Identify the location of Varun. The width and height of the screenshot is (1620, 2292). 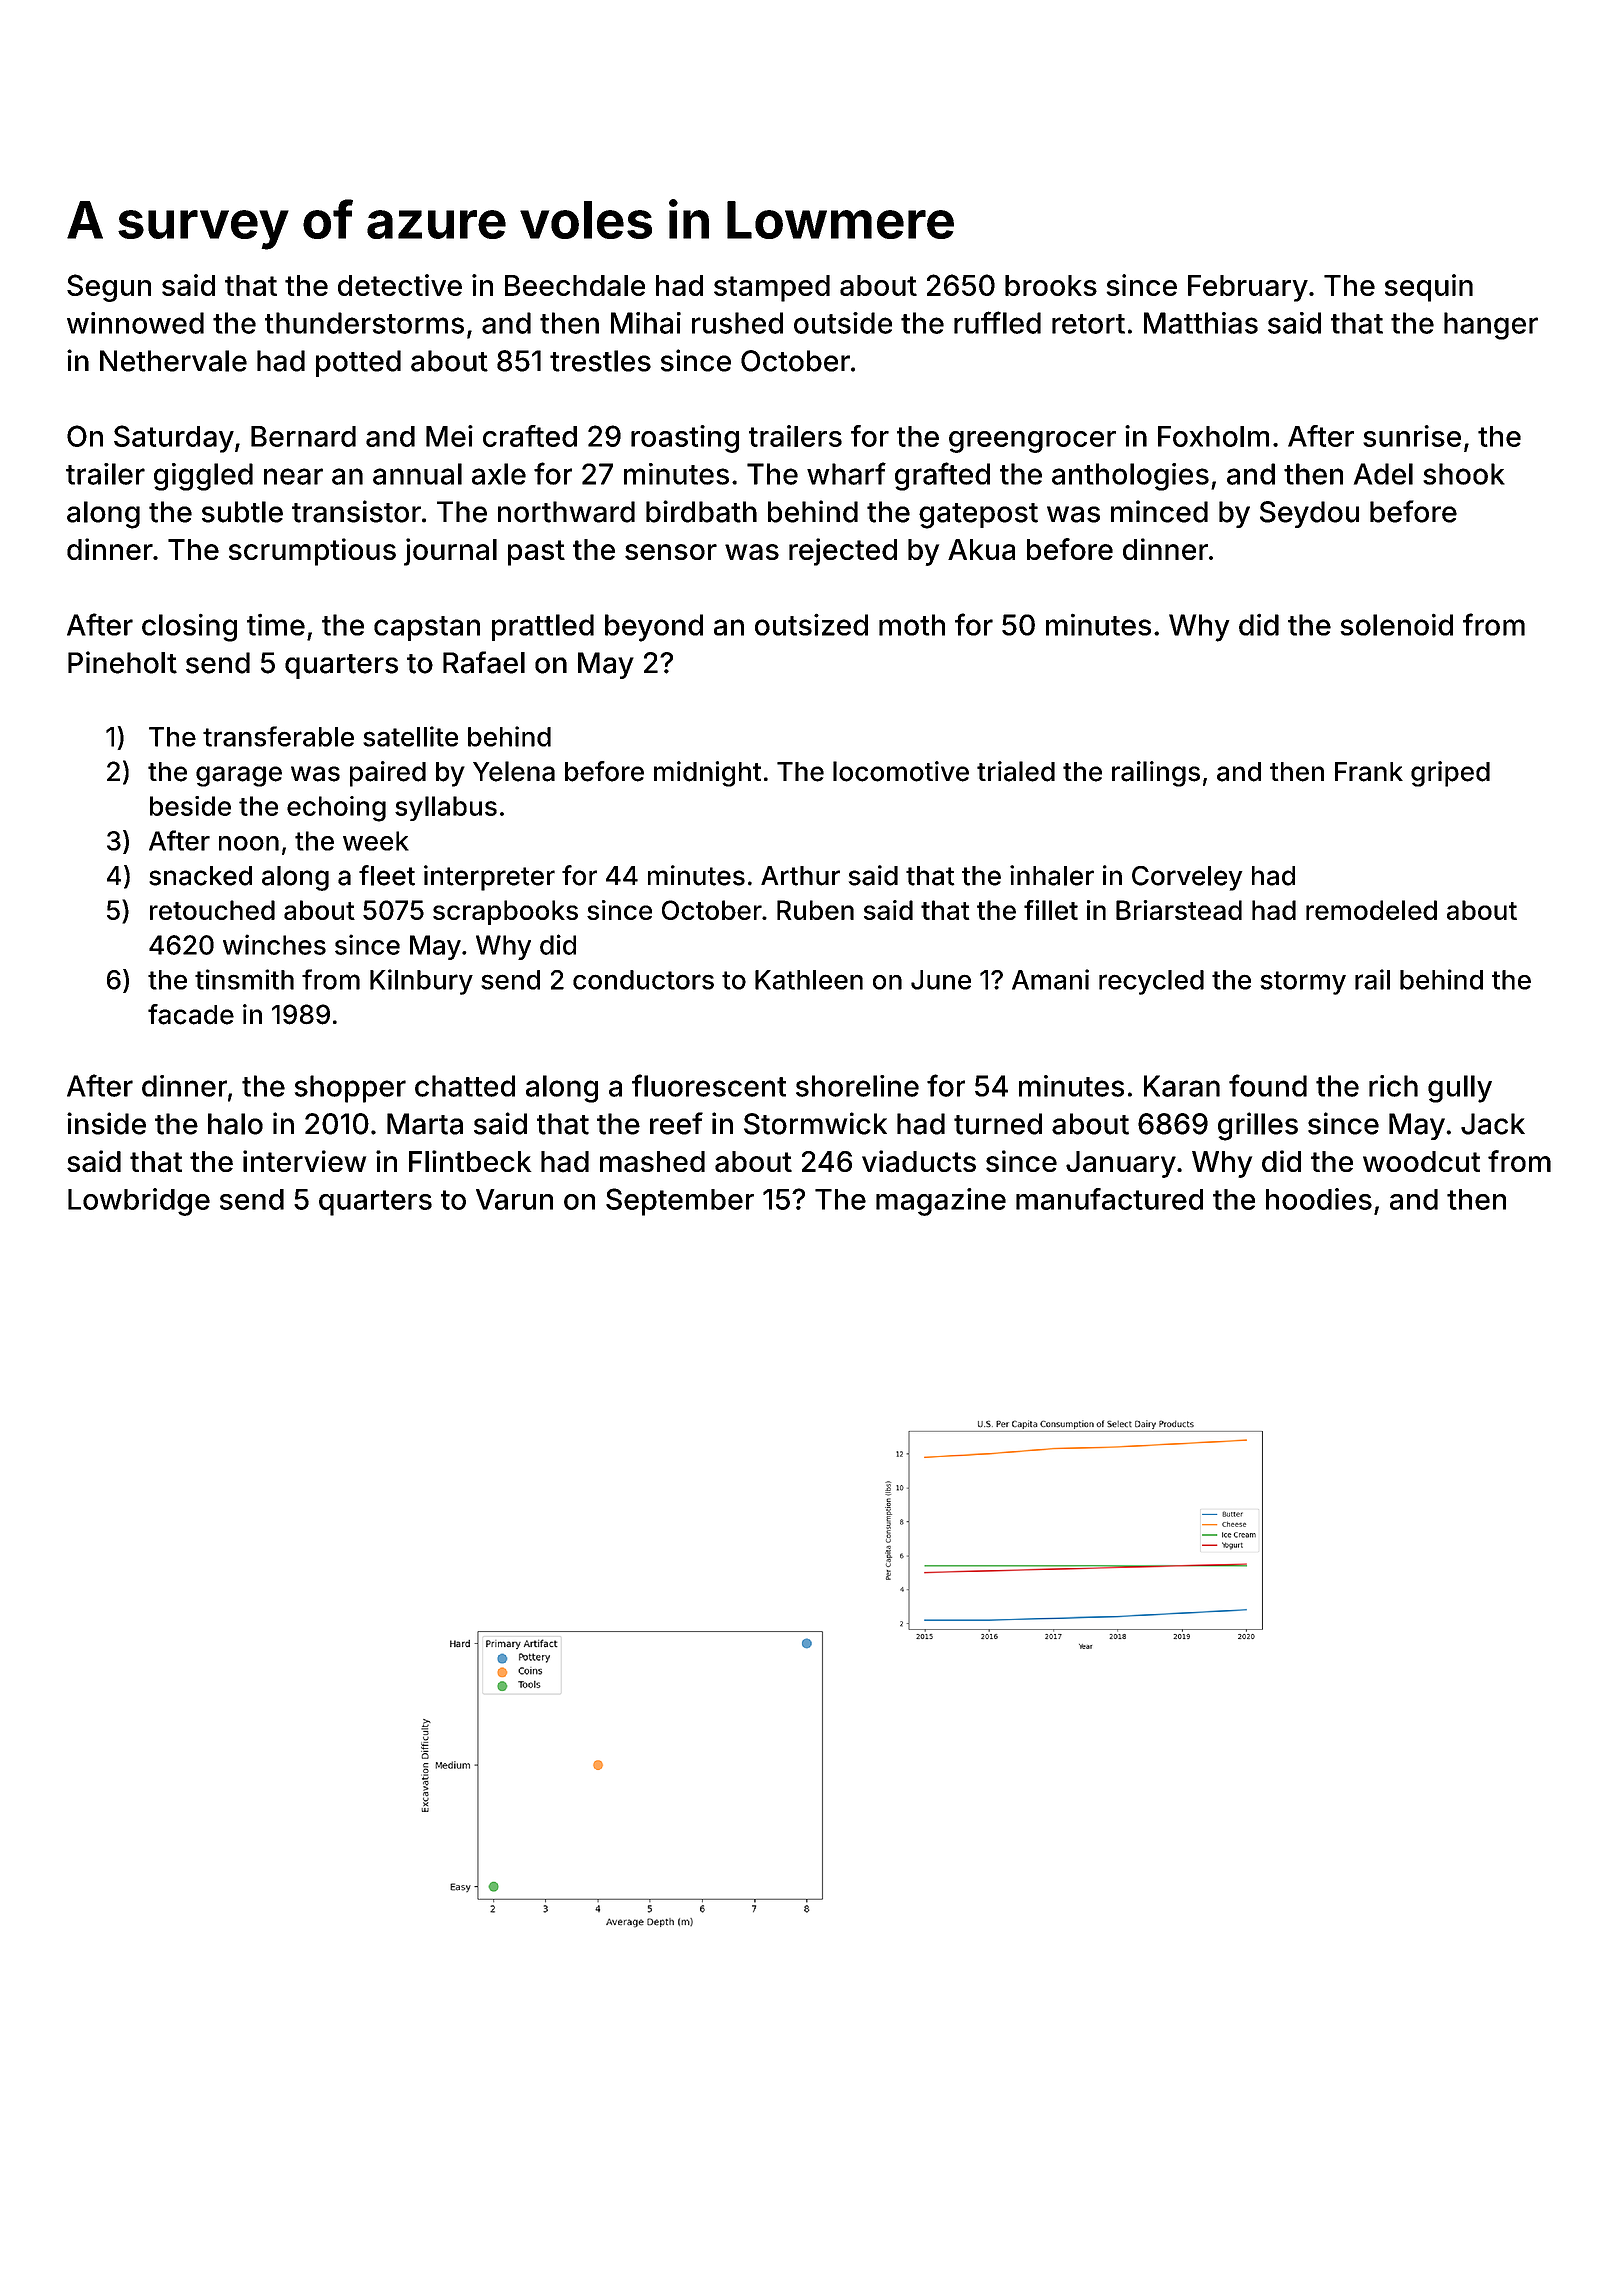
(514, 1199).
